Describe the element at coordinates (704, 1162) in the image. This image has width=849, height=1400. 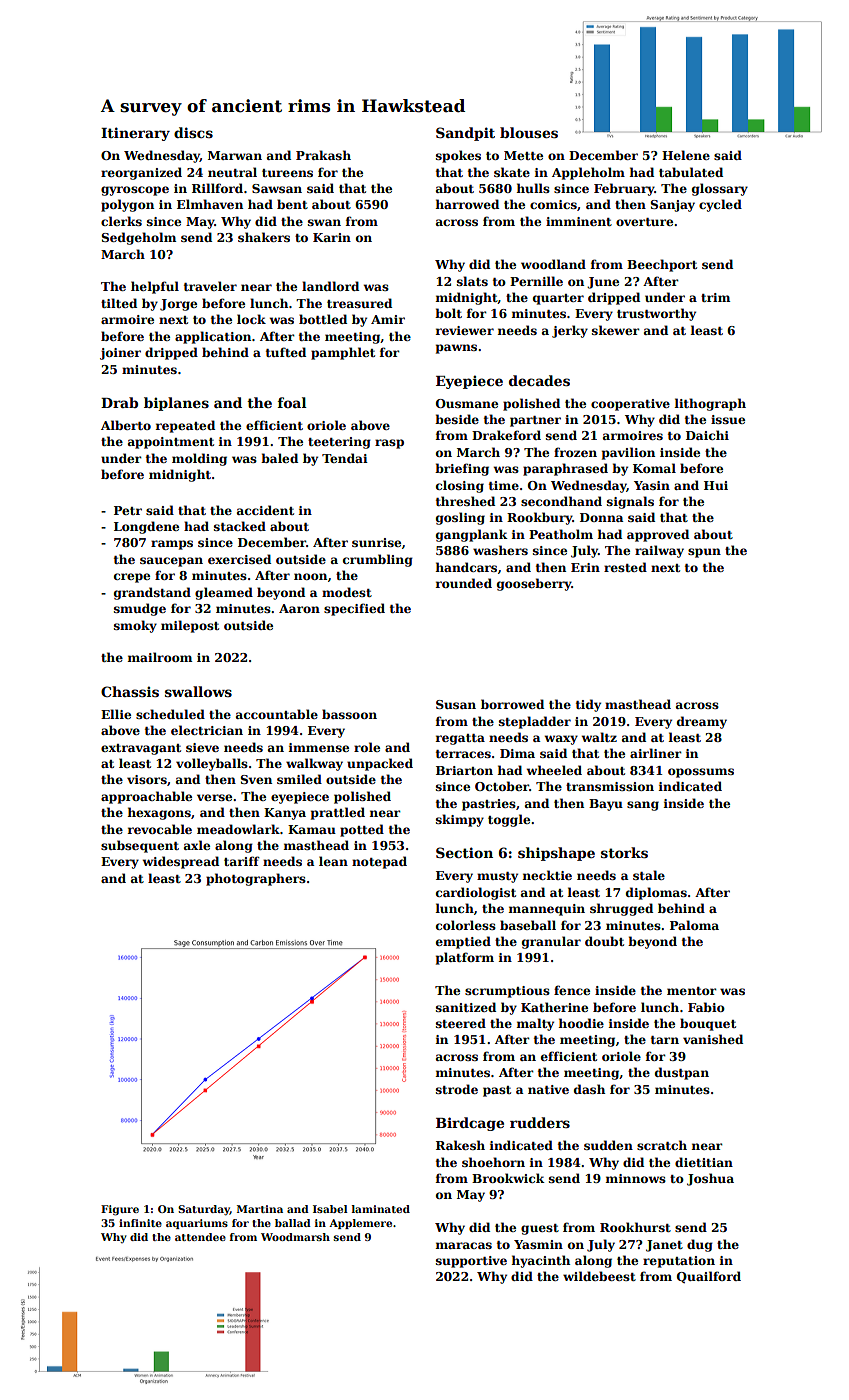
I see `dietitian` at that location.
